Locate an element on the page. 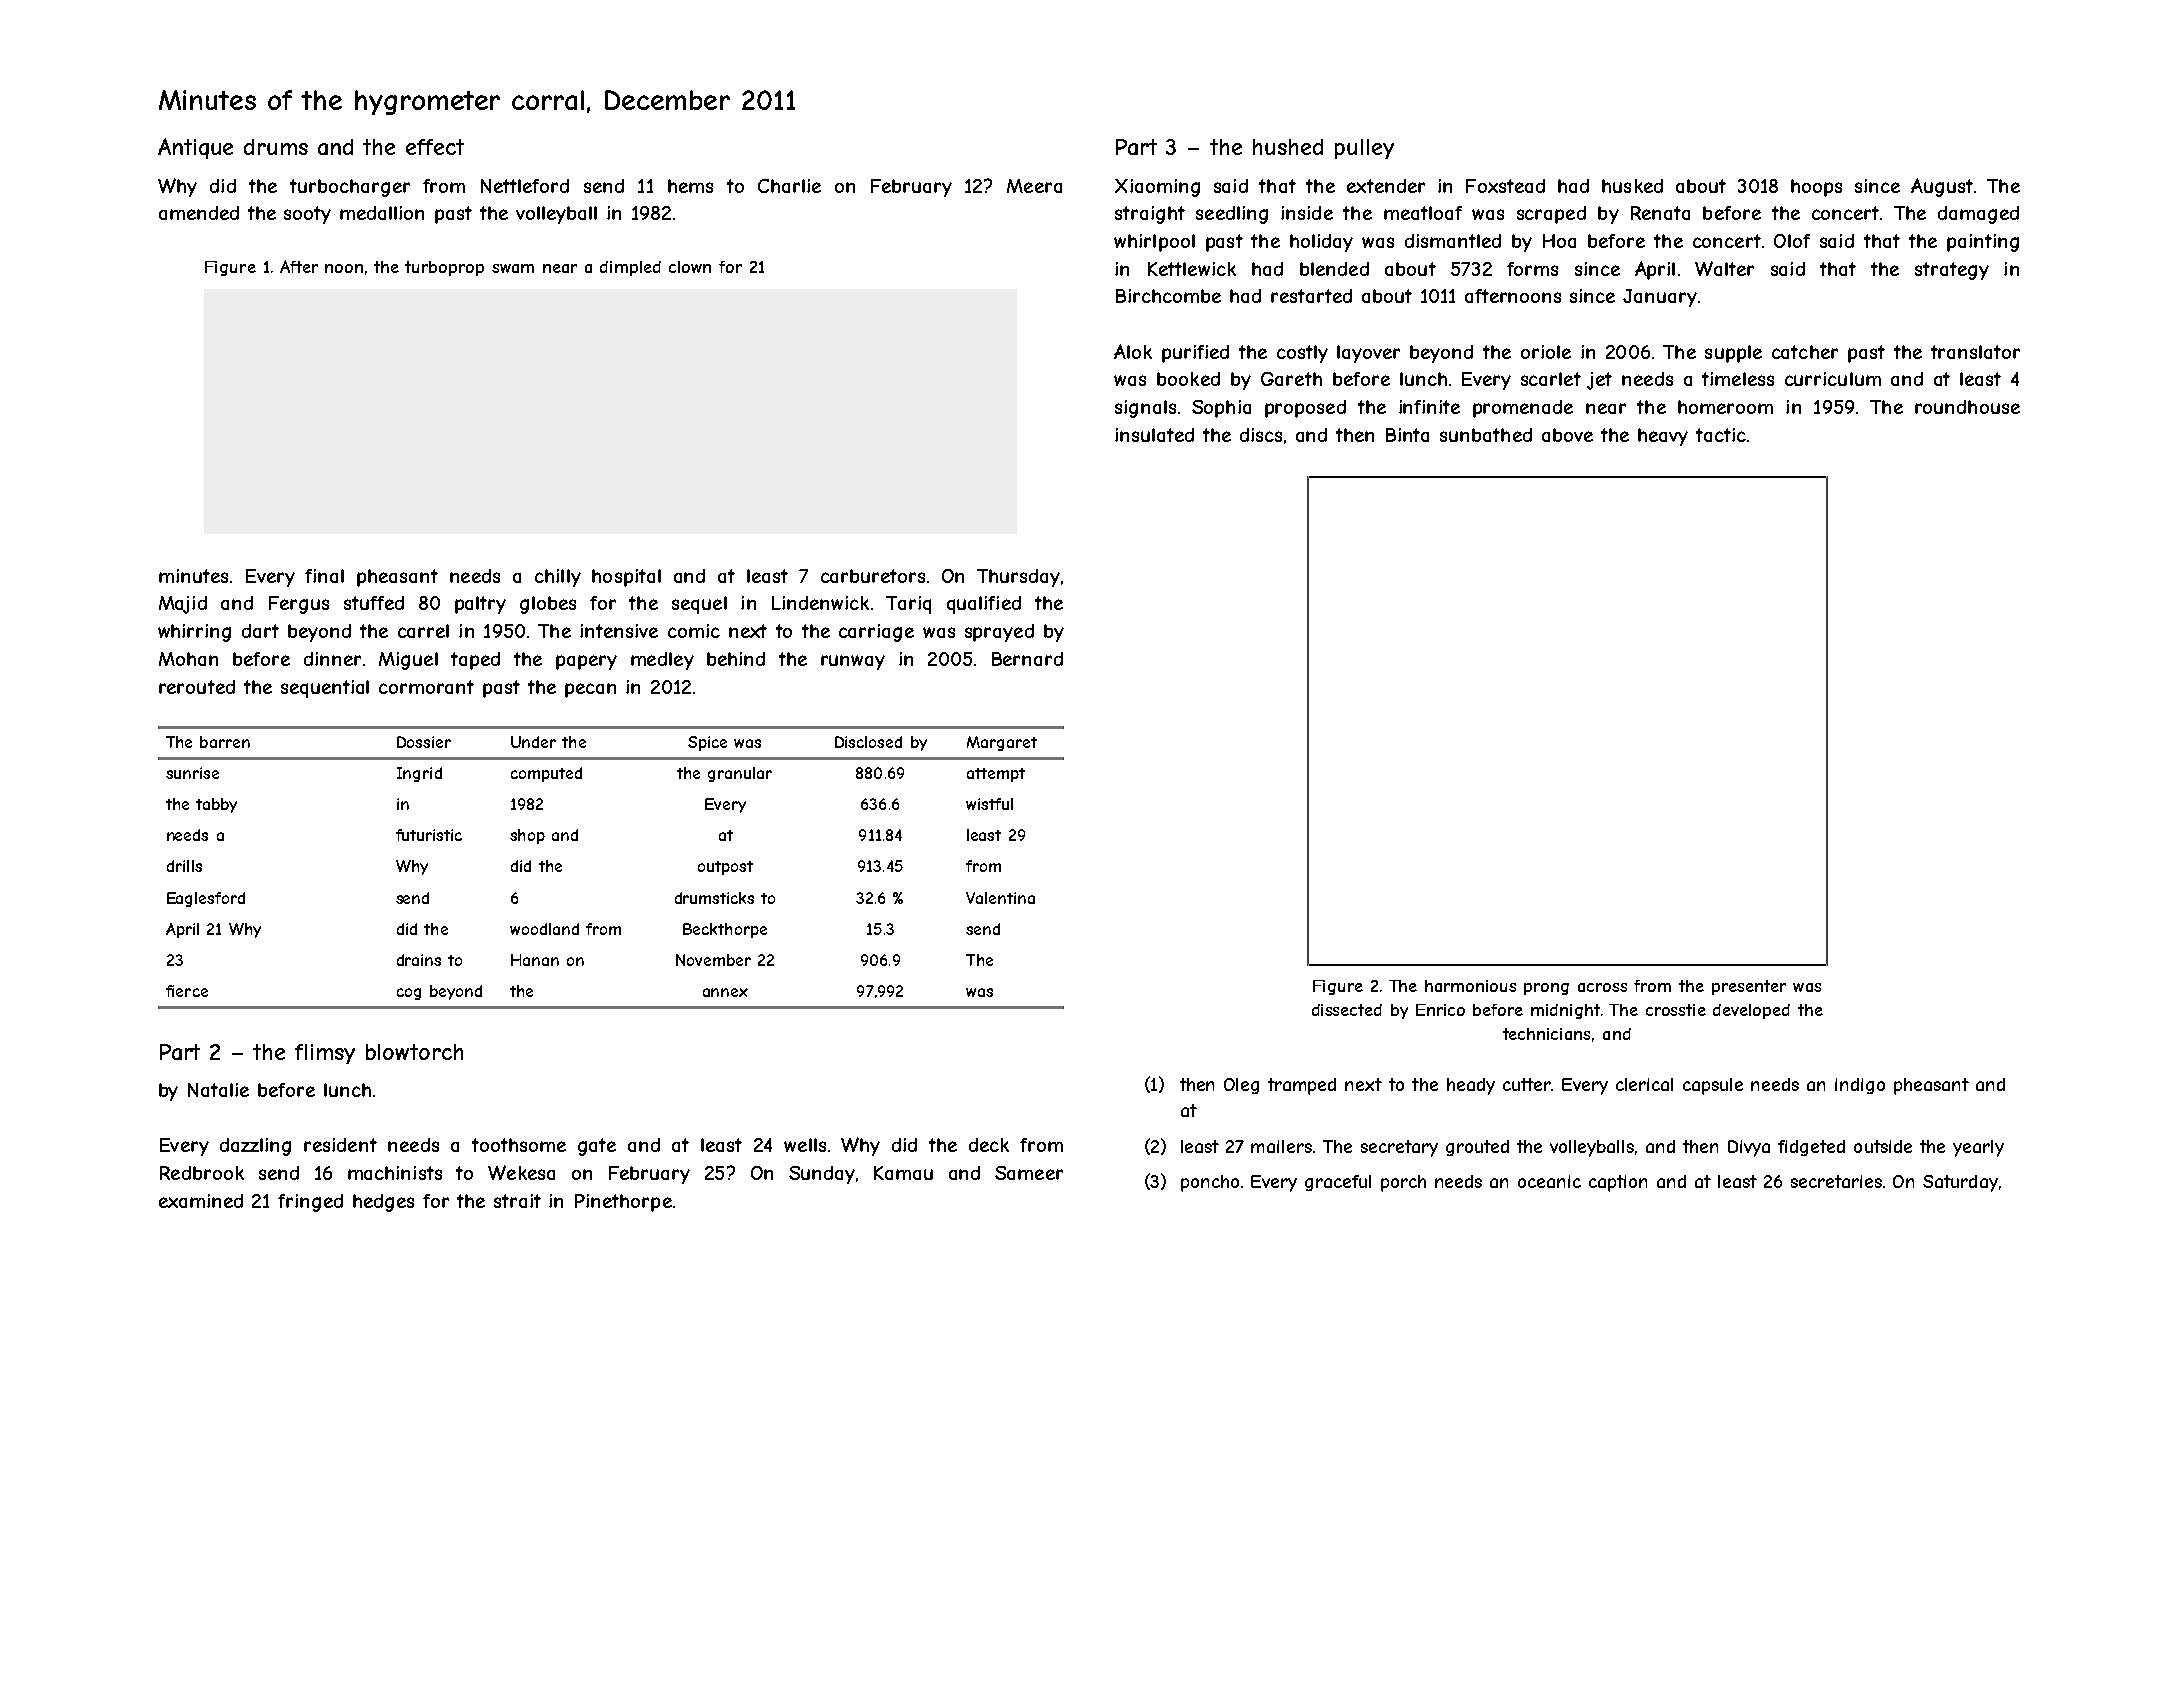  across is located at coordinates (1602, 987).
